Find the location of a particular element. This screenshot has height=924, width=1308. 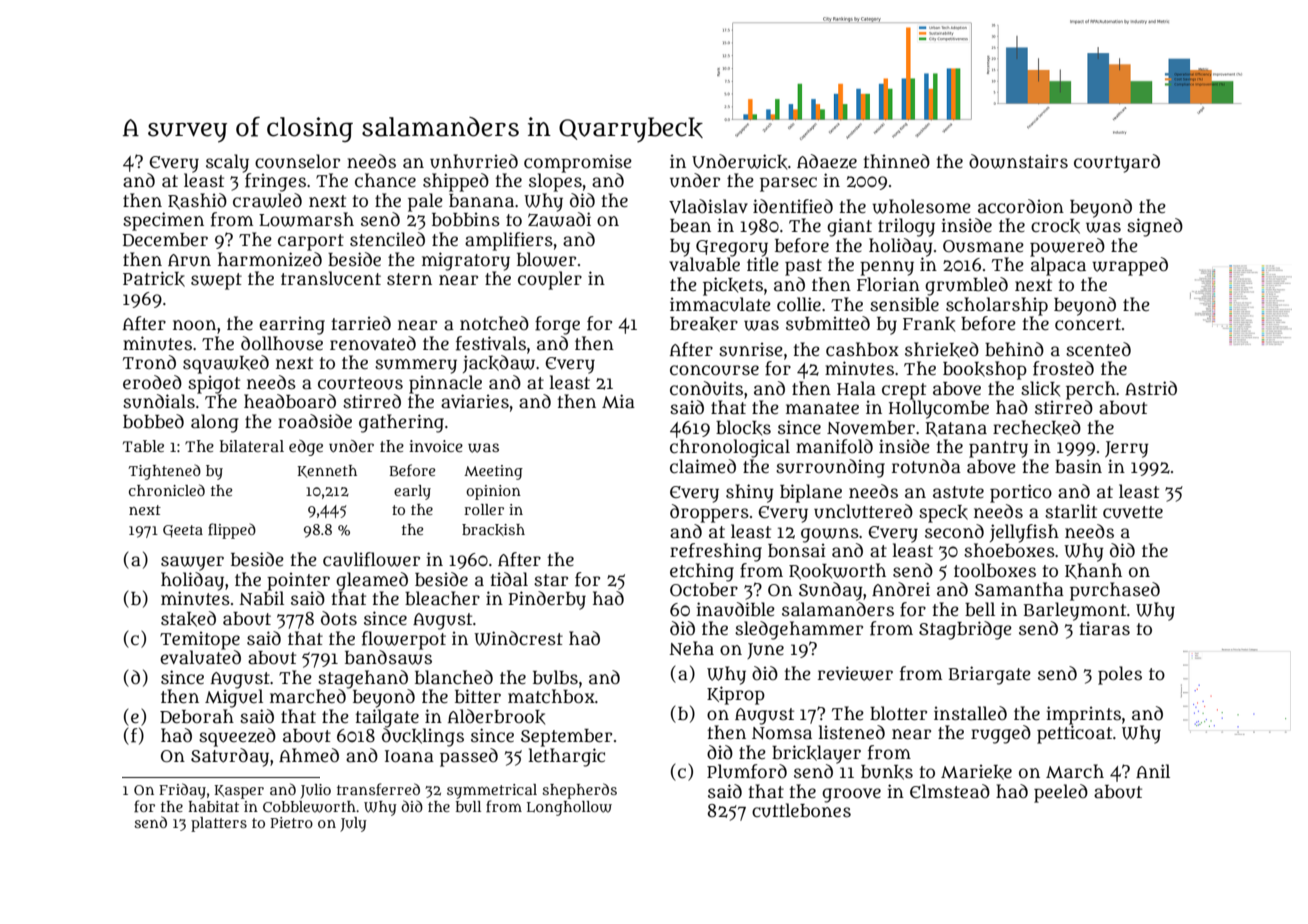

Vladislav is located at coordinates (708, 206).
